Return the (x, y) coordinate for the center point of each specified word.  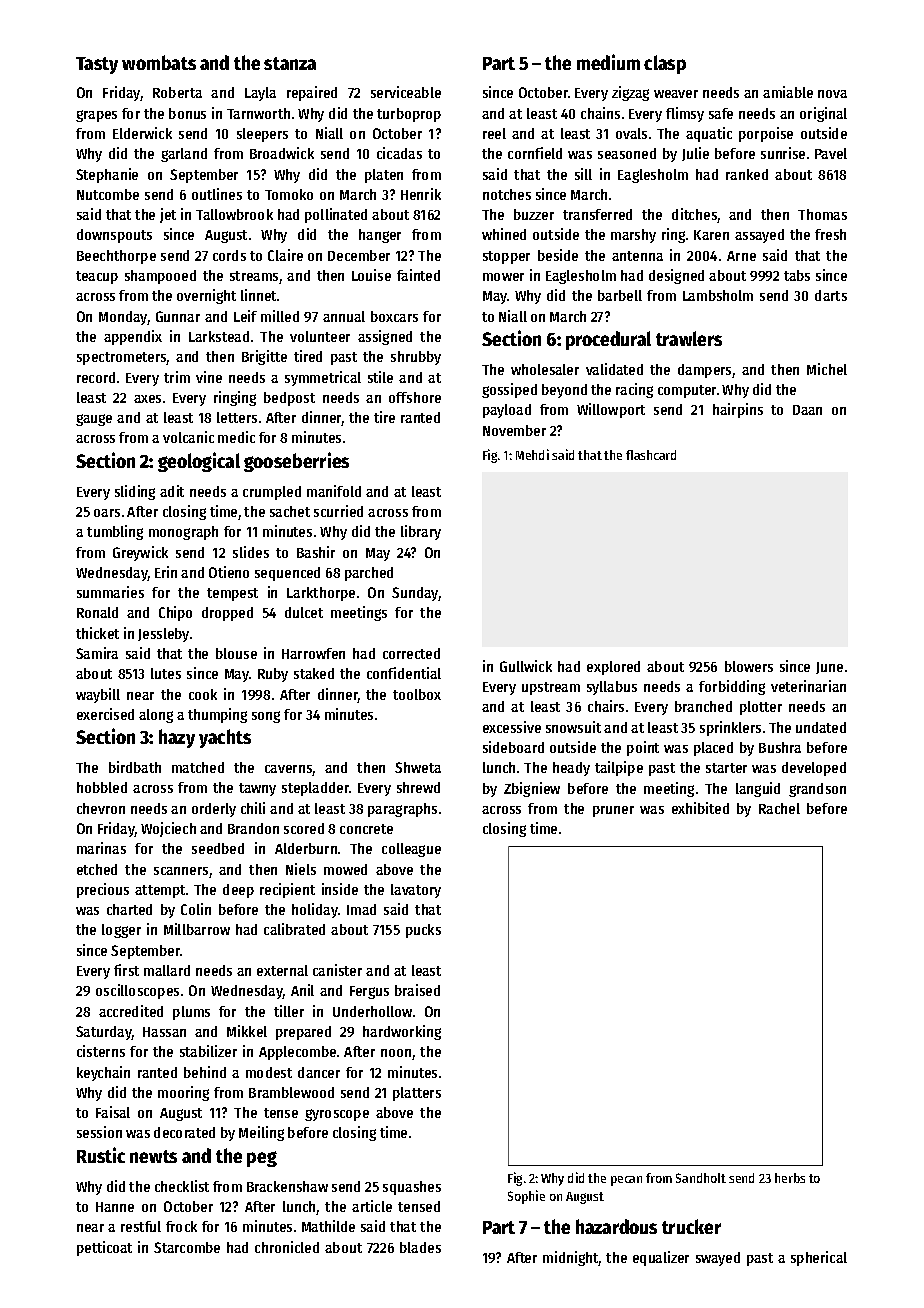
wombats (159, 62)
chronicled (287, 1247)
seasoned (627, 153)
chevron (101, 808)
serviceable (406, 92)
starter (726, 768)
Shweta (418, 767)
